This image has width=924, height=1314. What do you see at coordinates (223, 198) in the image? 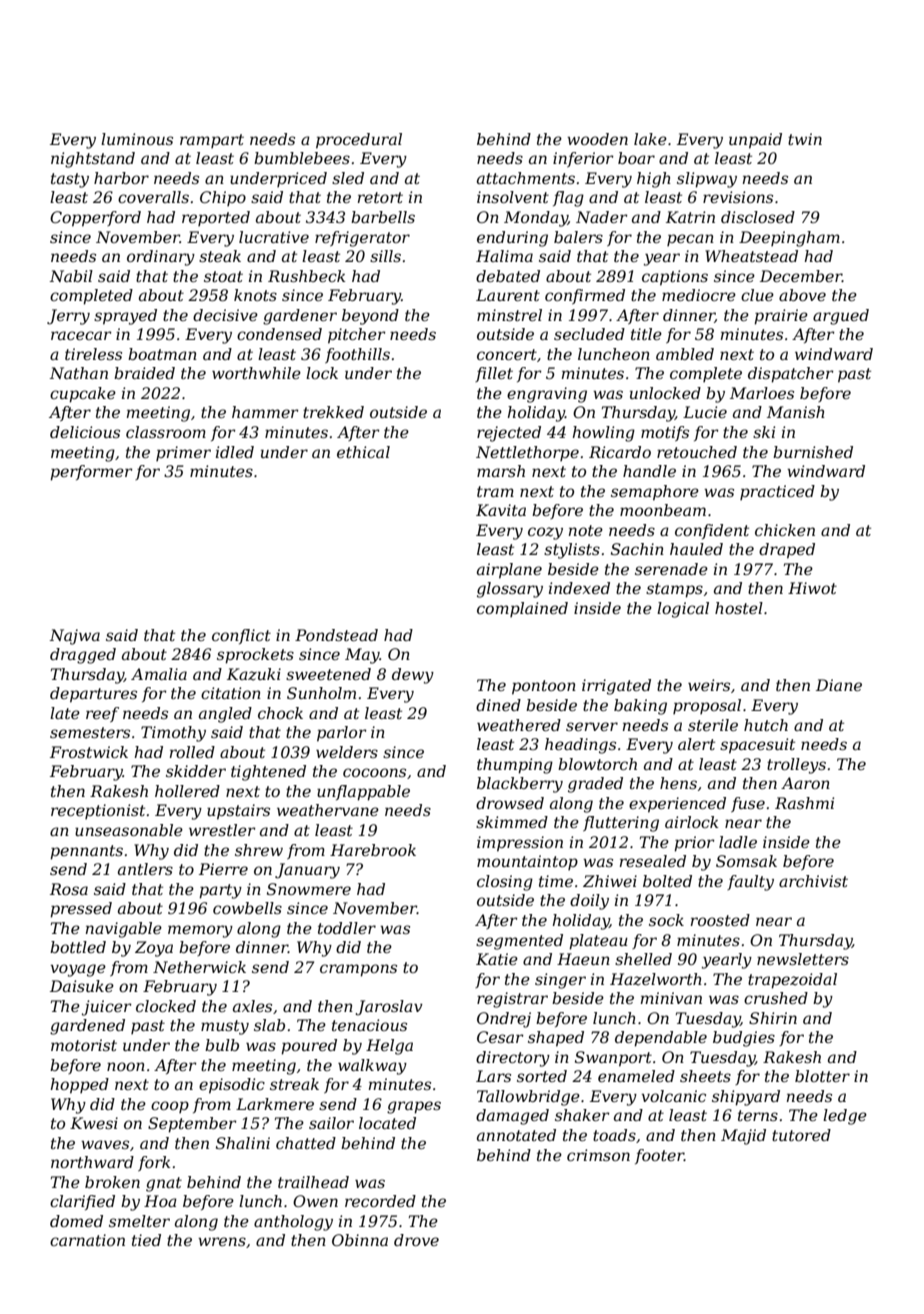
I see `Chipo` at bounding box center [223, 198].
